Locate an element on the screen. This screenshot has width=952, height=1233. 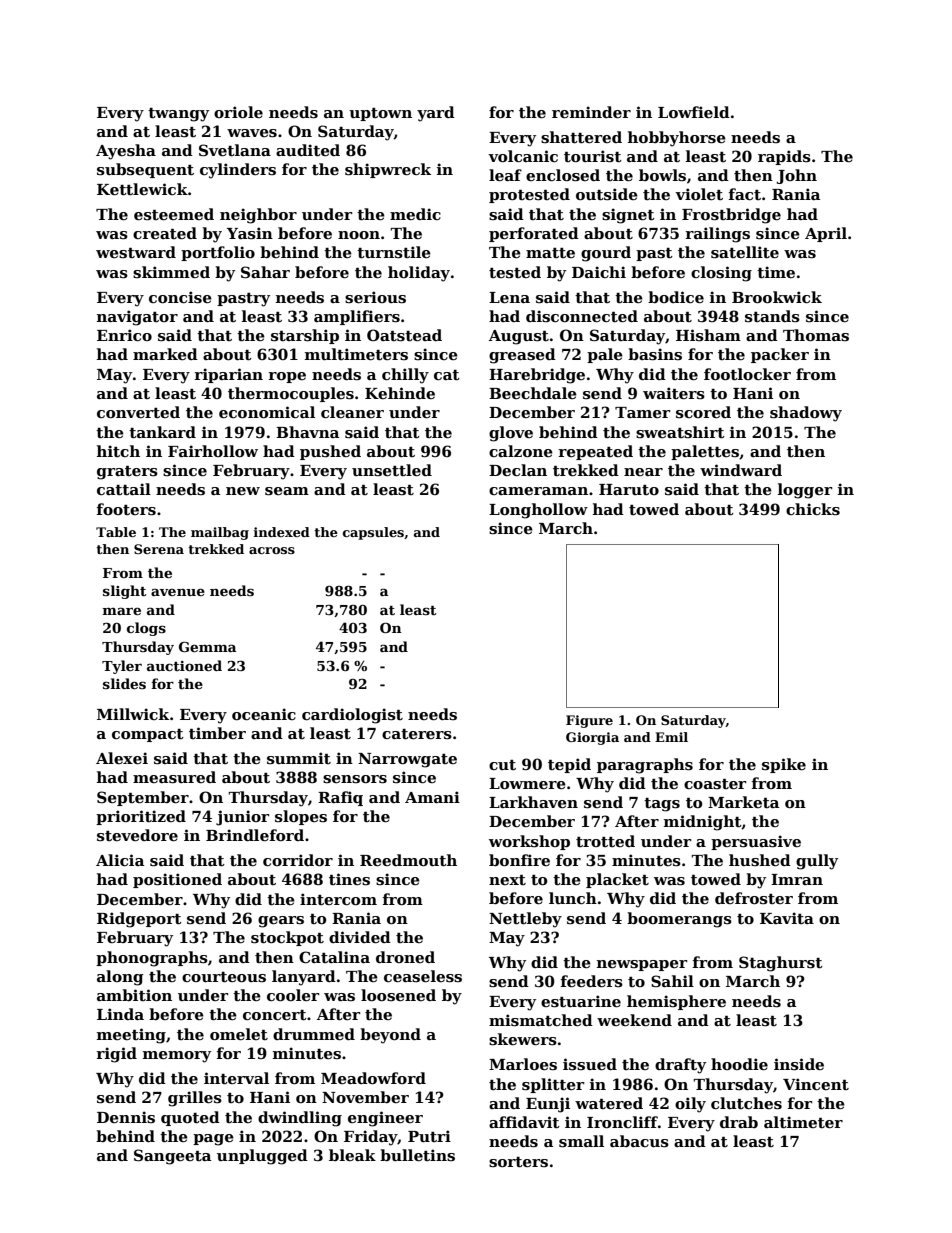
hobbyhorse is located at coordinates (677, 139).
